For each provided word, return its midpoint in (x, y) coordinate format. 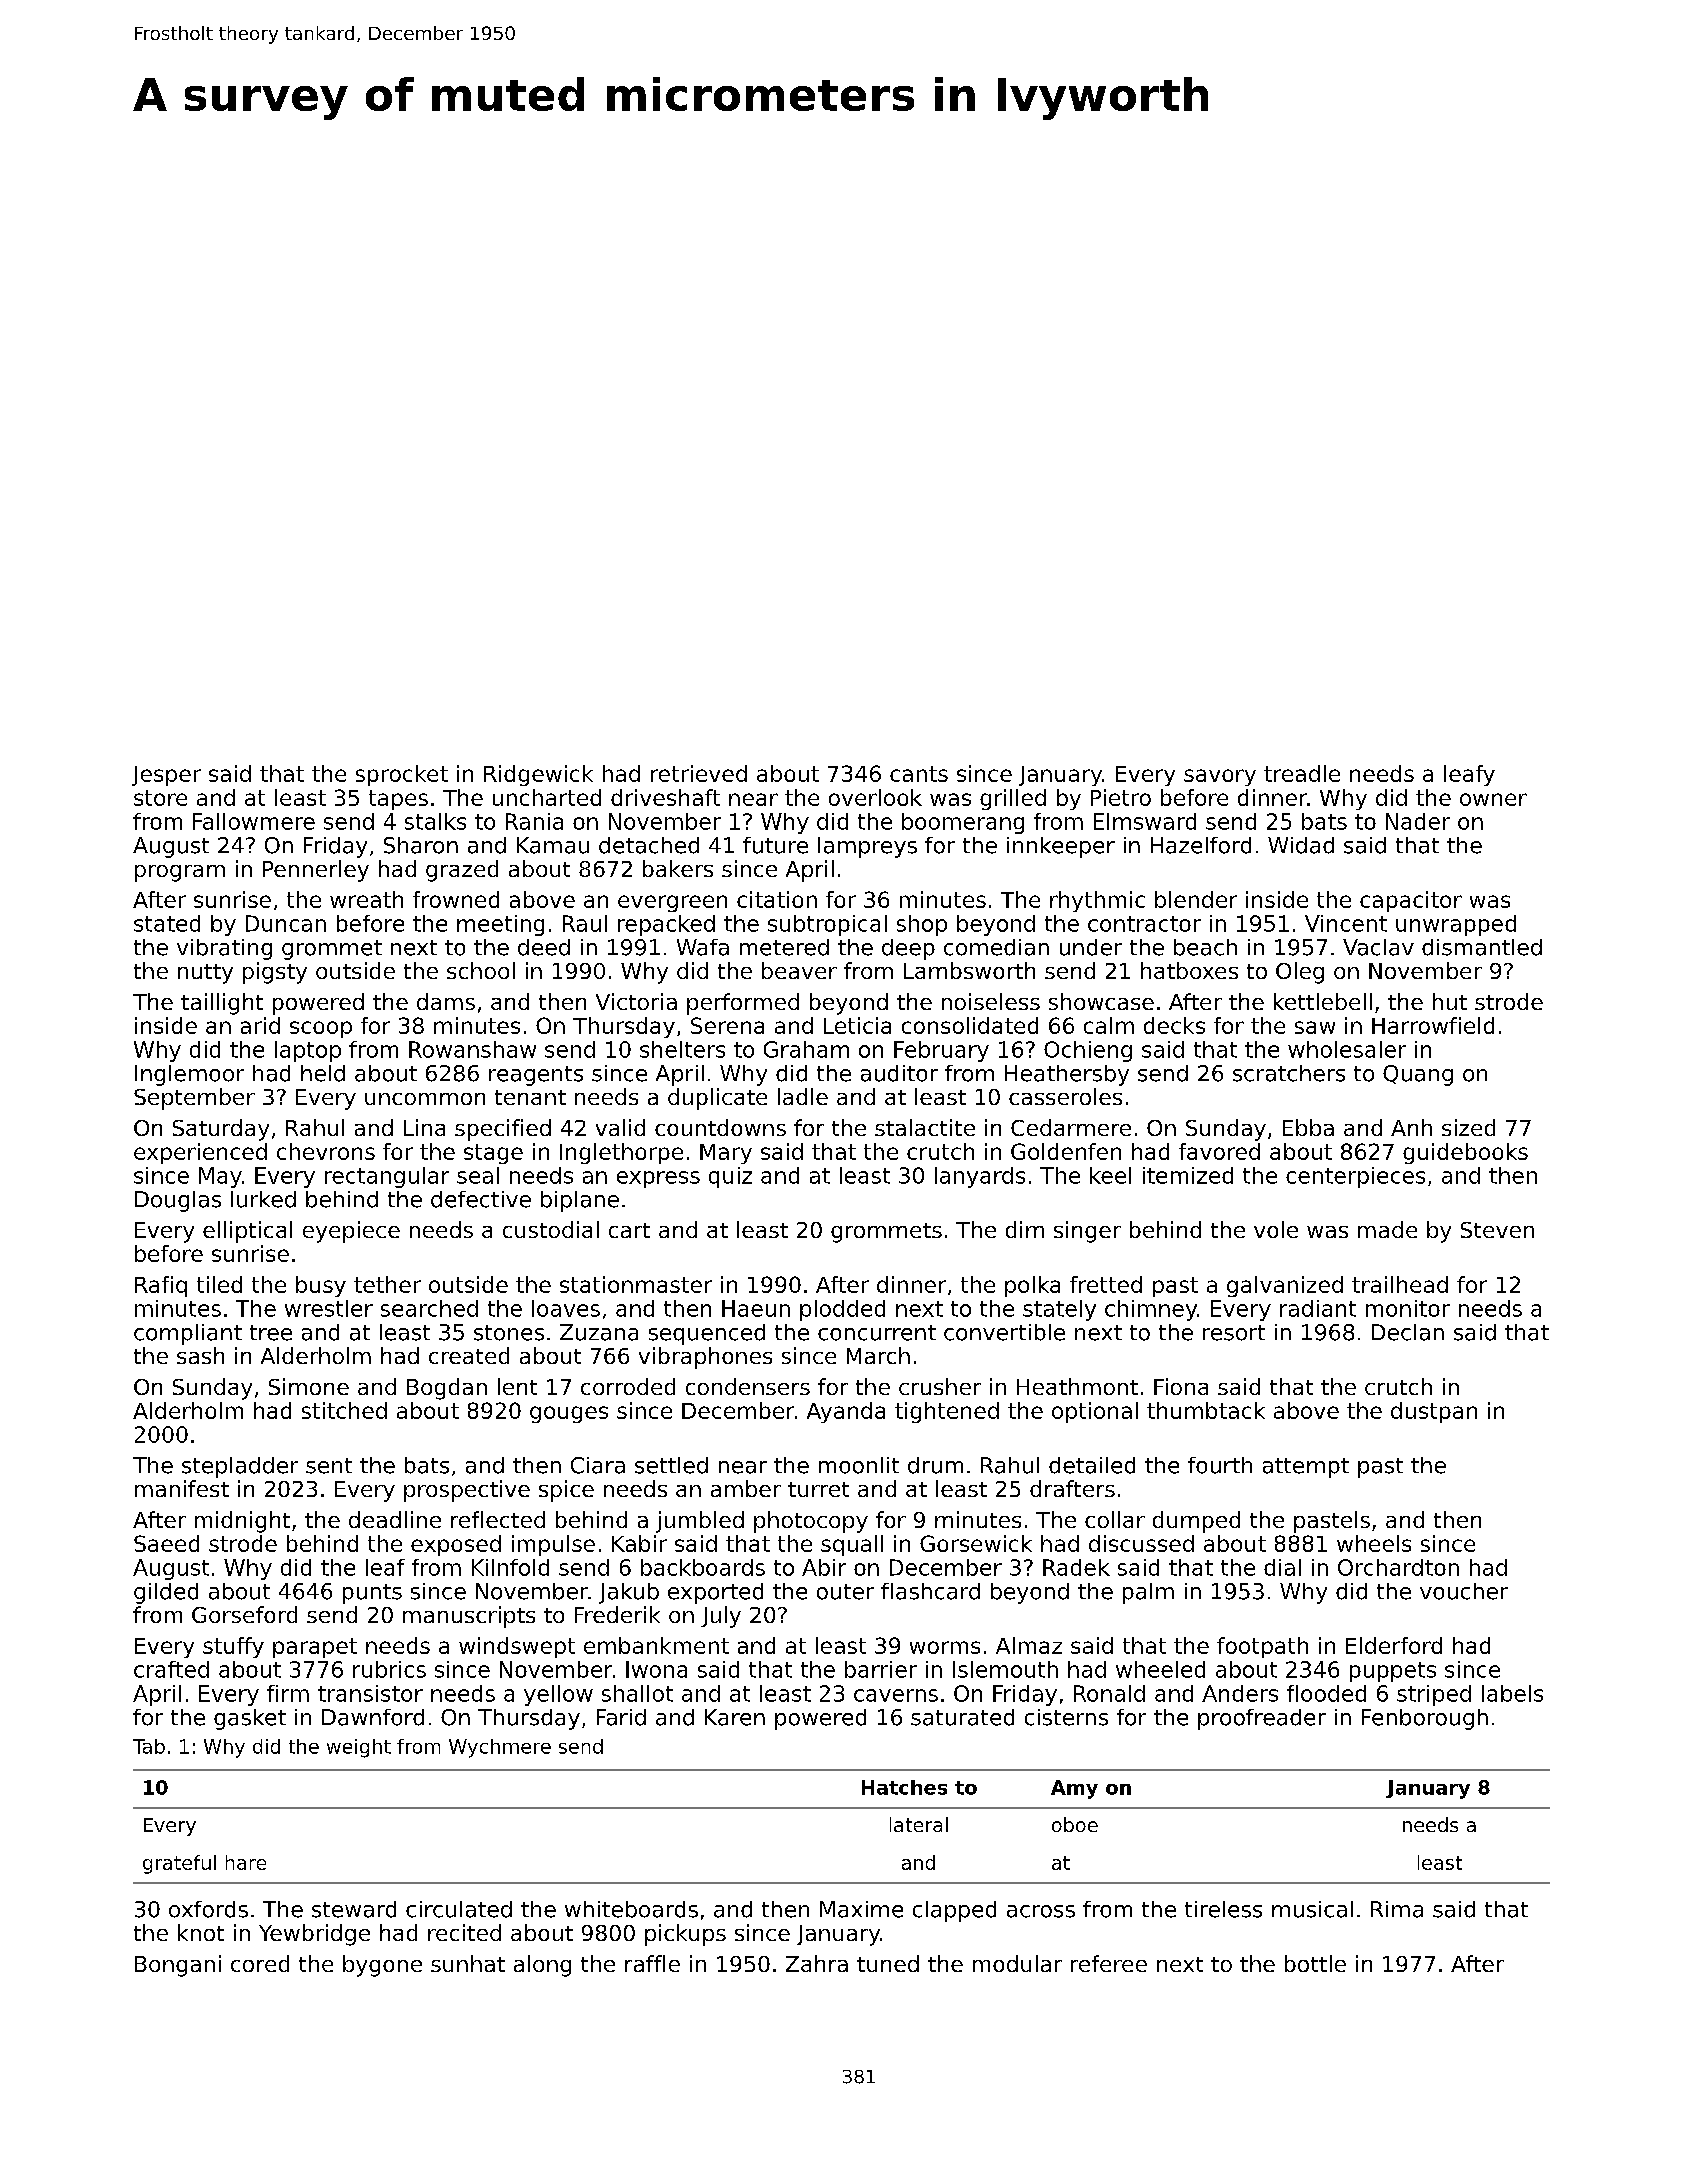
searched (429, 1308)
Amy (1074, 1789)
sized (1468, 1127)
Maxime (861, 1909)
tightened (947, 1412)
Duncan (286, 923)
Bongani (178, 1966)
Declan (1408, 1332)
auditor (899, 1073)
